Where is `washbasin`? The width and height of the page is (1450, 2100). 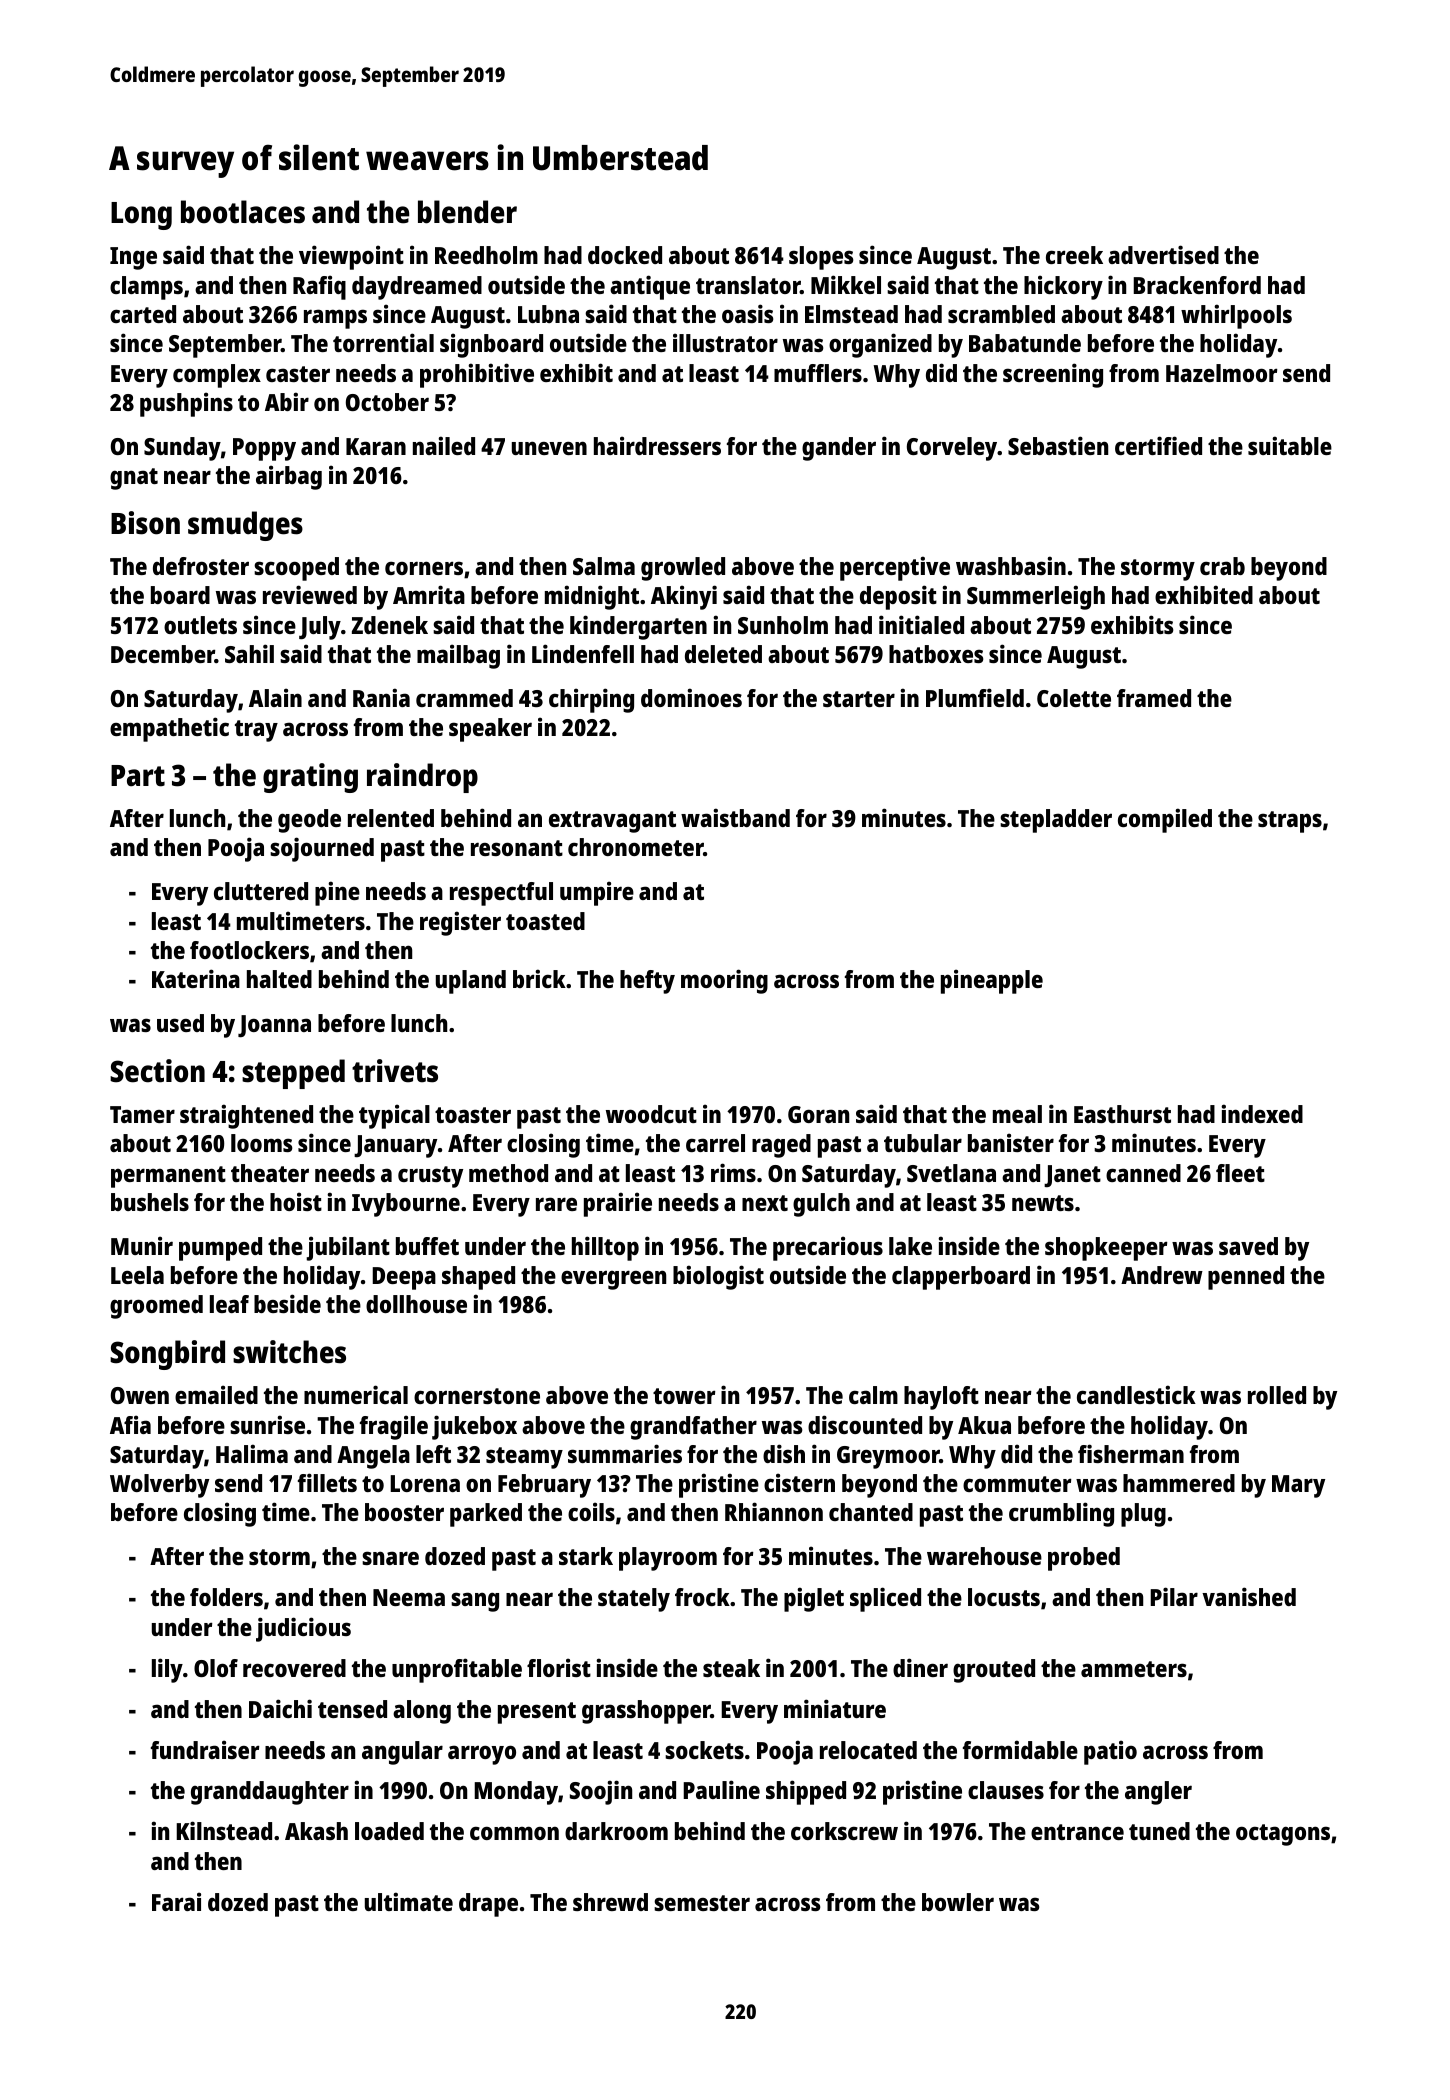 washbasin is located at coordinates (1011, 565).
